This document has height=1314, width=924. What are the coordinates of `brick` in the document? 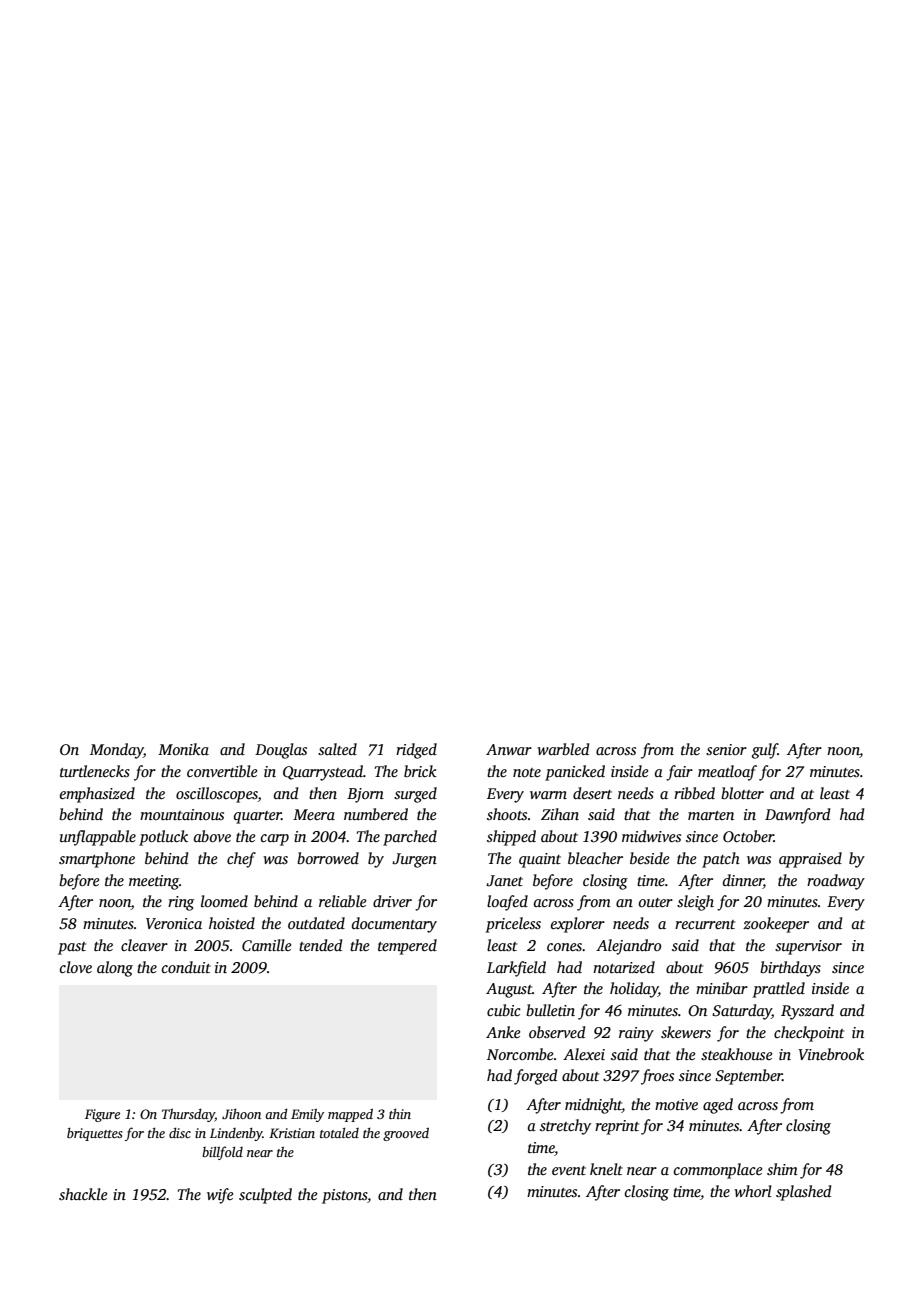 It's located at (420, 771).
